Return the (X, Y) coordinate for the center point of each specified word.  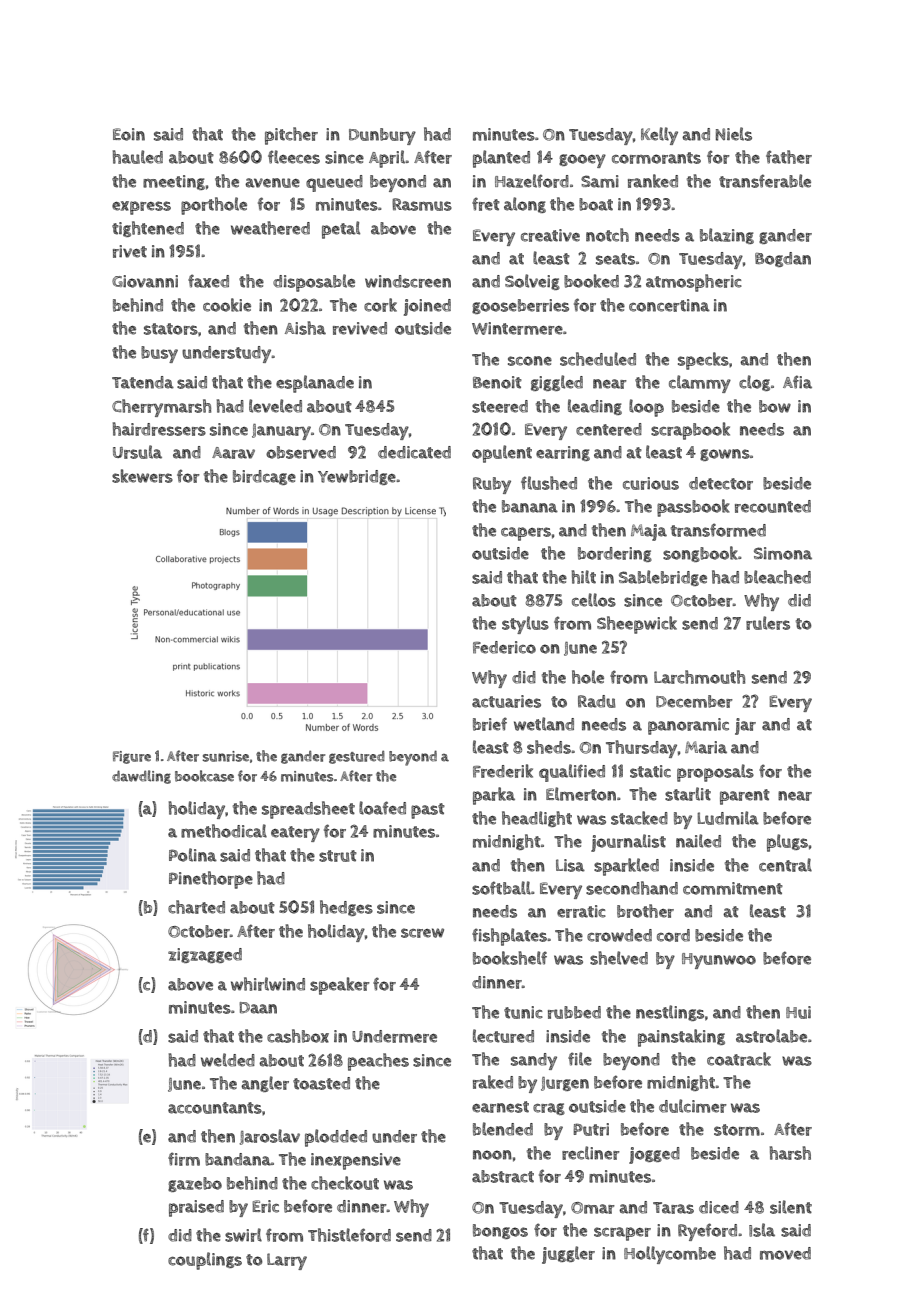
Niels (734, 134)
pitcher (291, 136)
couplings (205, 1261)
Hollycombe (670, 1255)
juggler (568, 1255)
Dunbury (382, 136)
